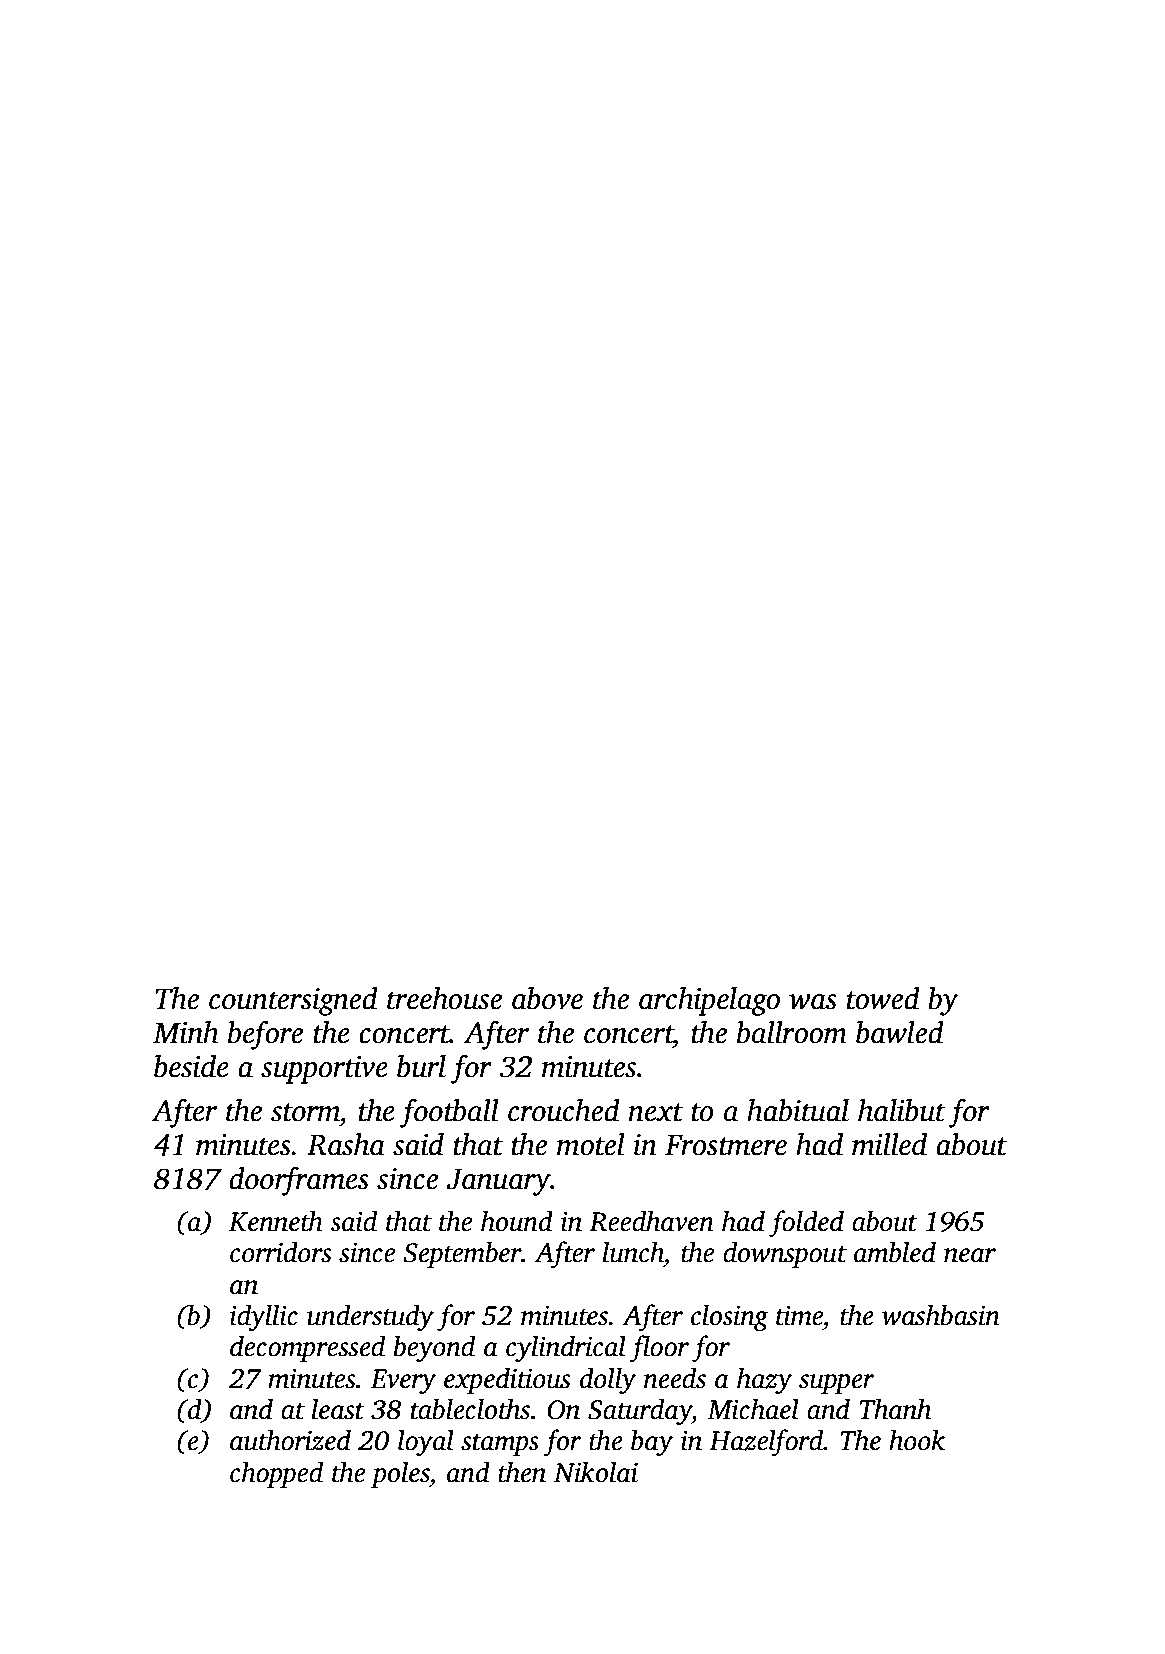  Describe the element at coordinates (730, 1317) in the page. I see `closing` at that location.
